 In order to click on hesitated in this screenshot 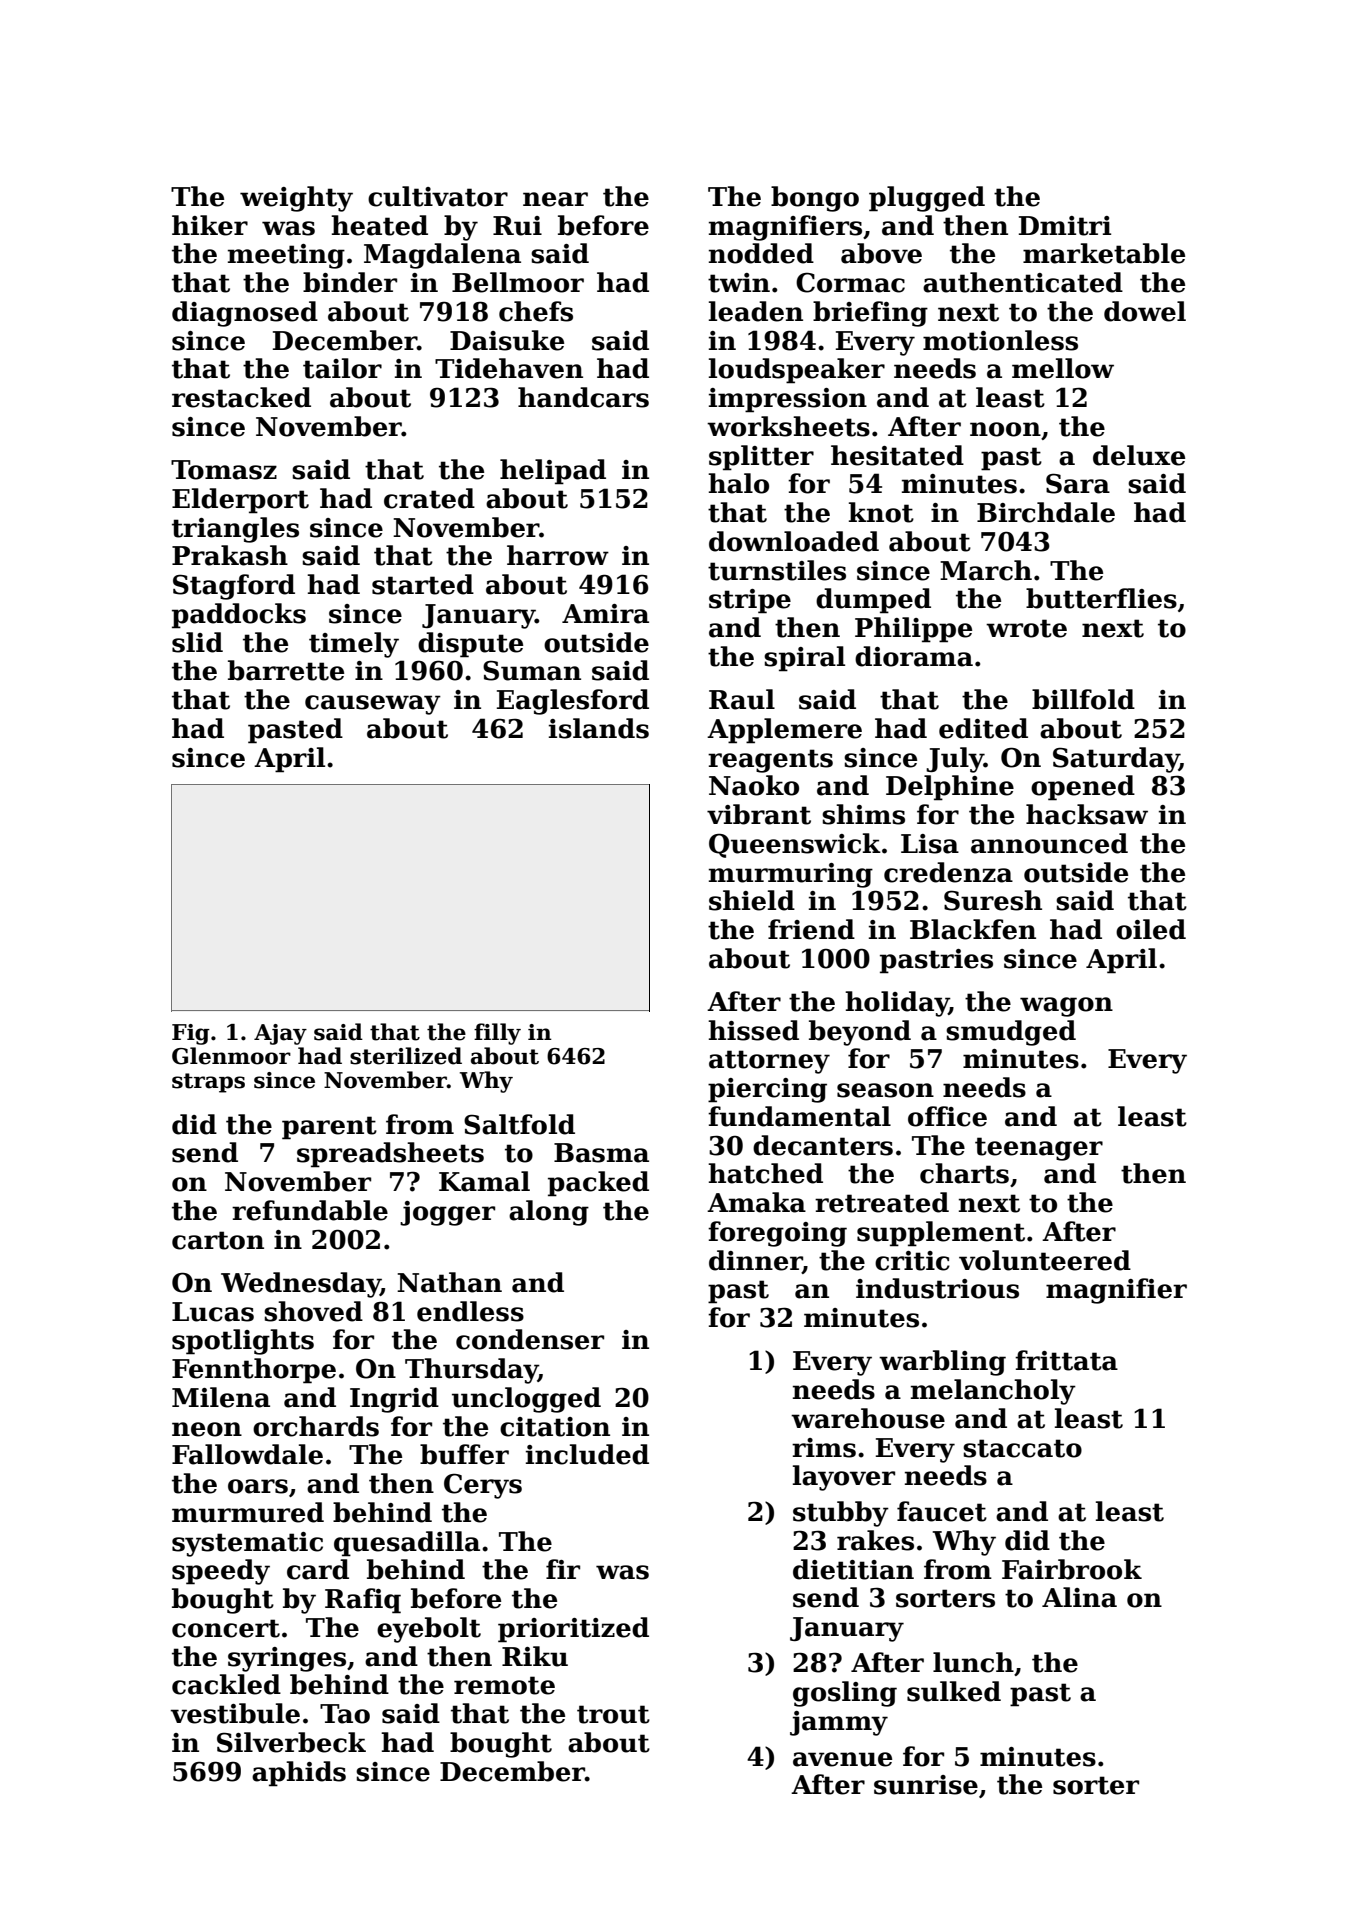, I will do `click(897, 455)`.
